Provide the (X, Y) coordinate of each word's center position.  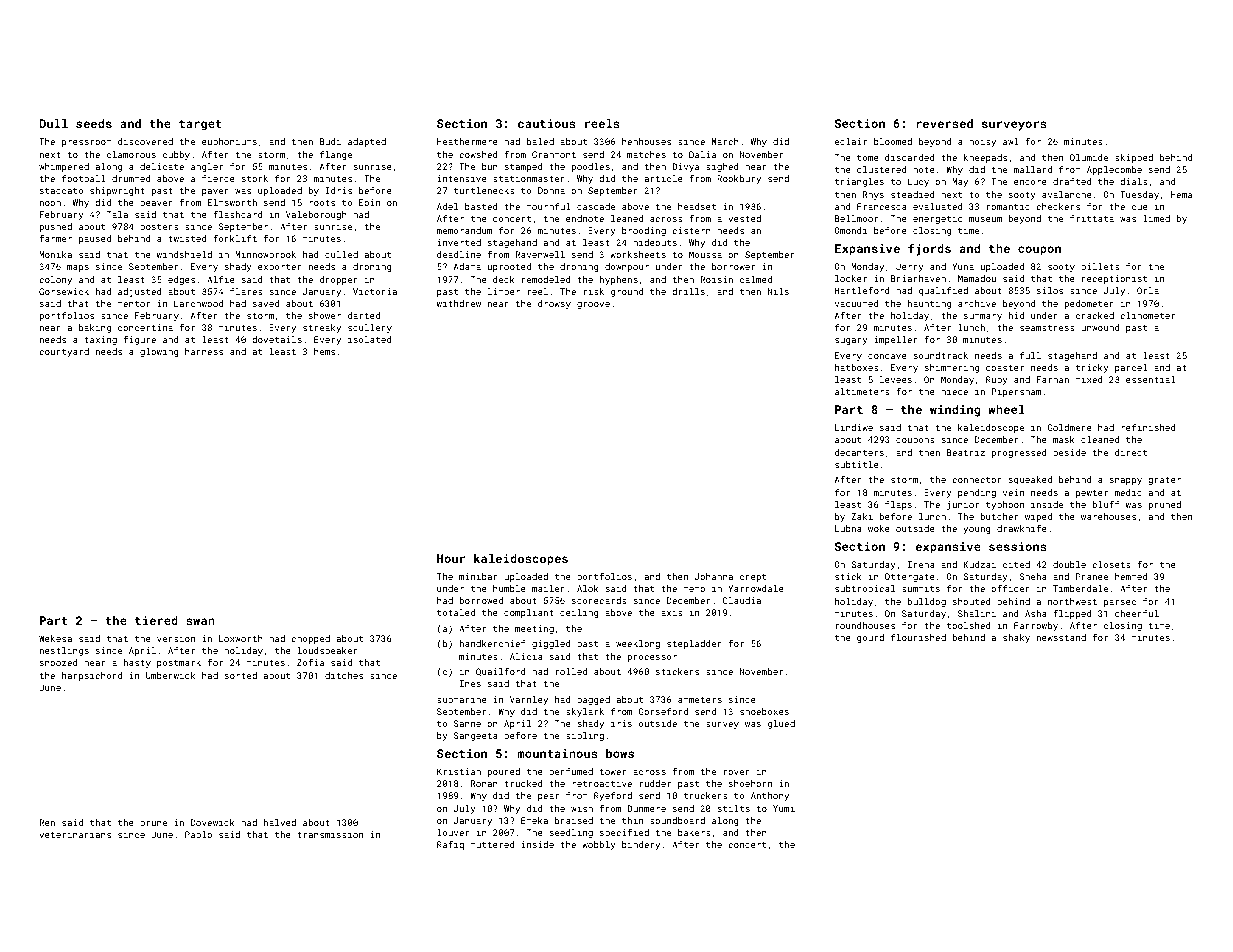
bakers (694, 832)
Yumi (784, 808)
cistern (691, 230)
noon (50, 203)
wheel (1006, 409)
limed (1156, 218)
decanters (859, 452)
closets (1111, 564)
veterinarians (75, 834)
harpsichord (92, 676)
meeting (534, 629)
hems (324, 351)
